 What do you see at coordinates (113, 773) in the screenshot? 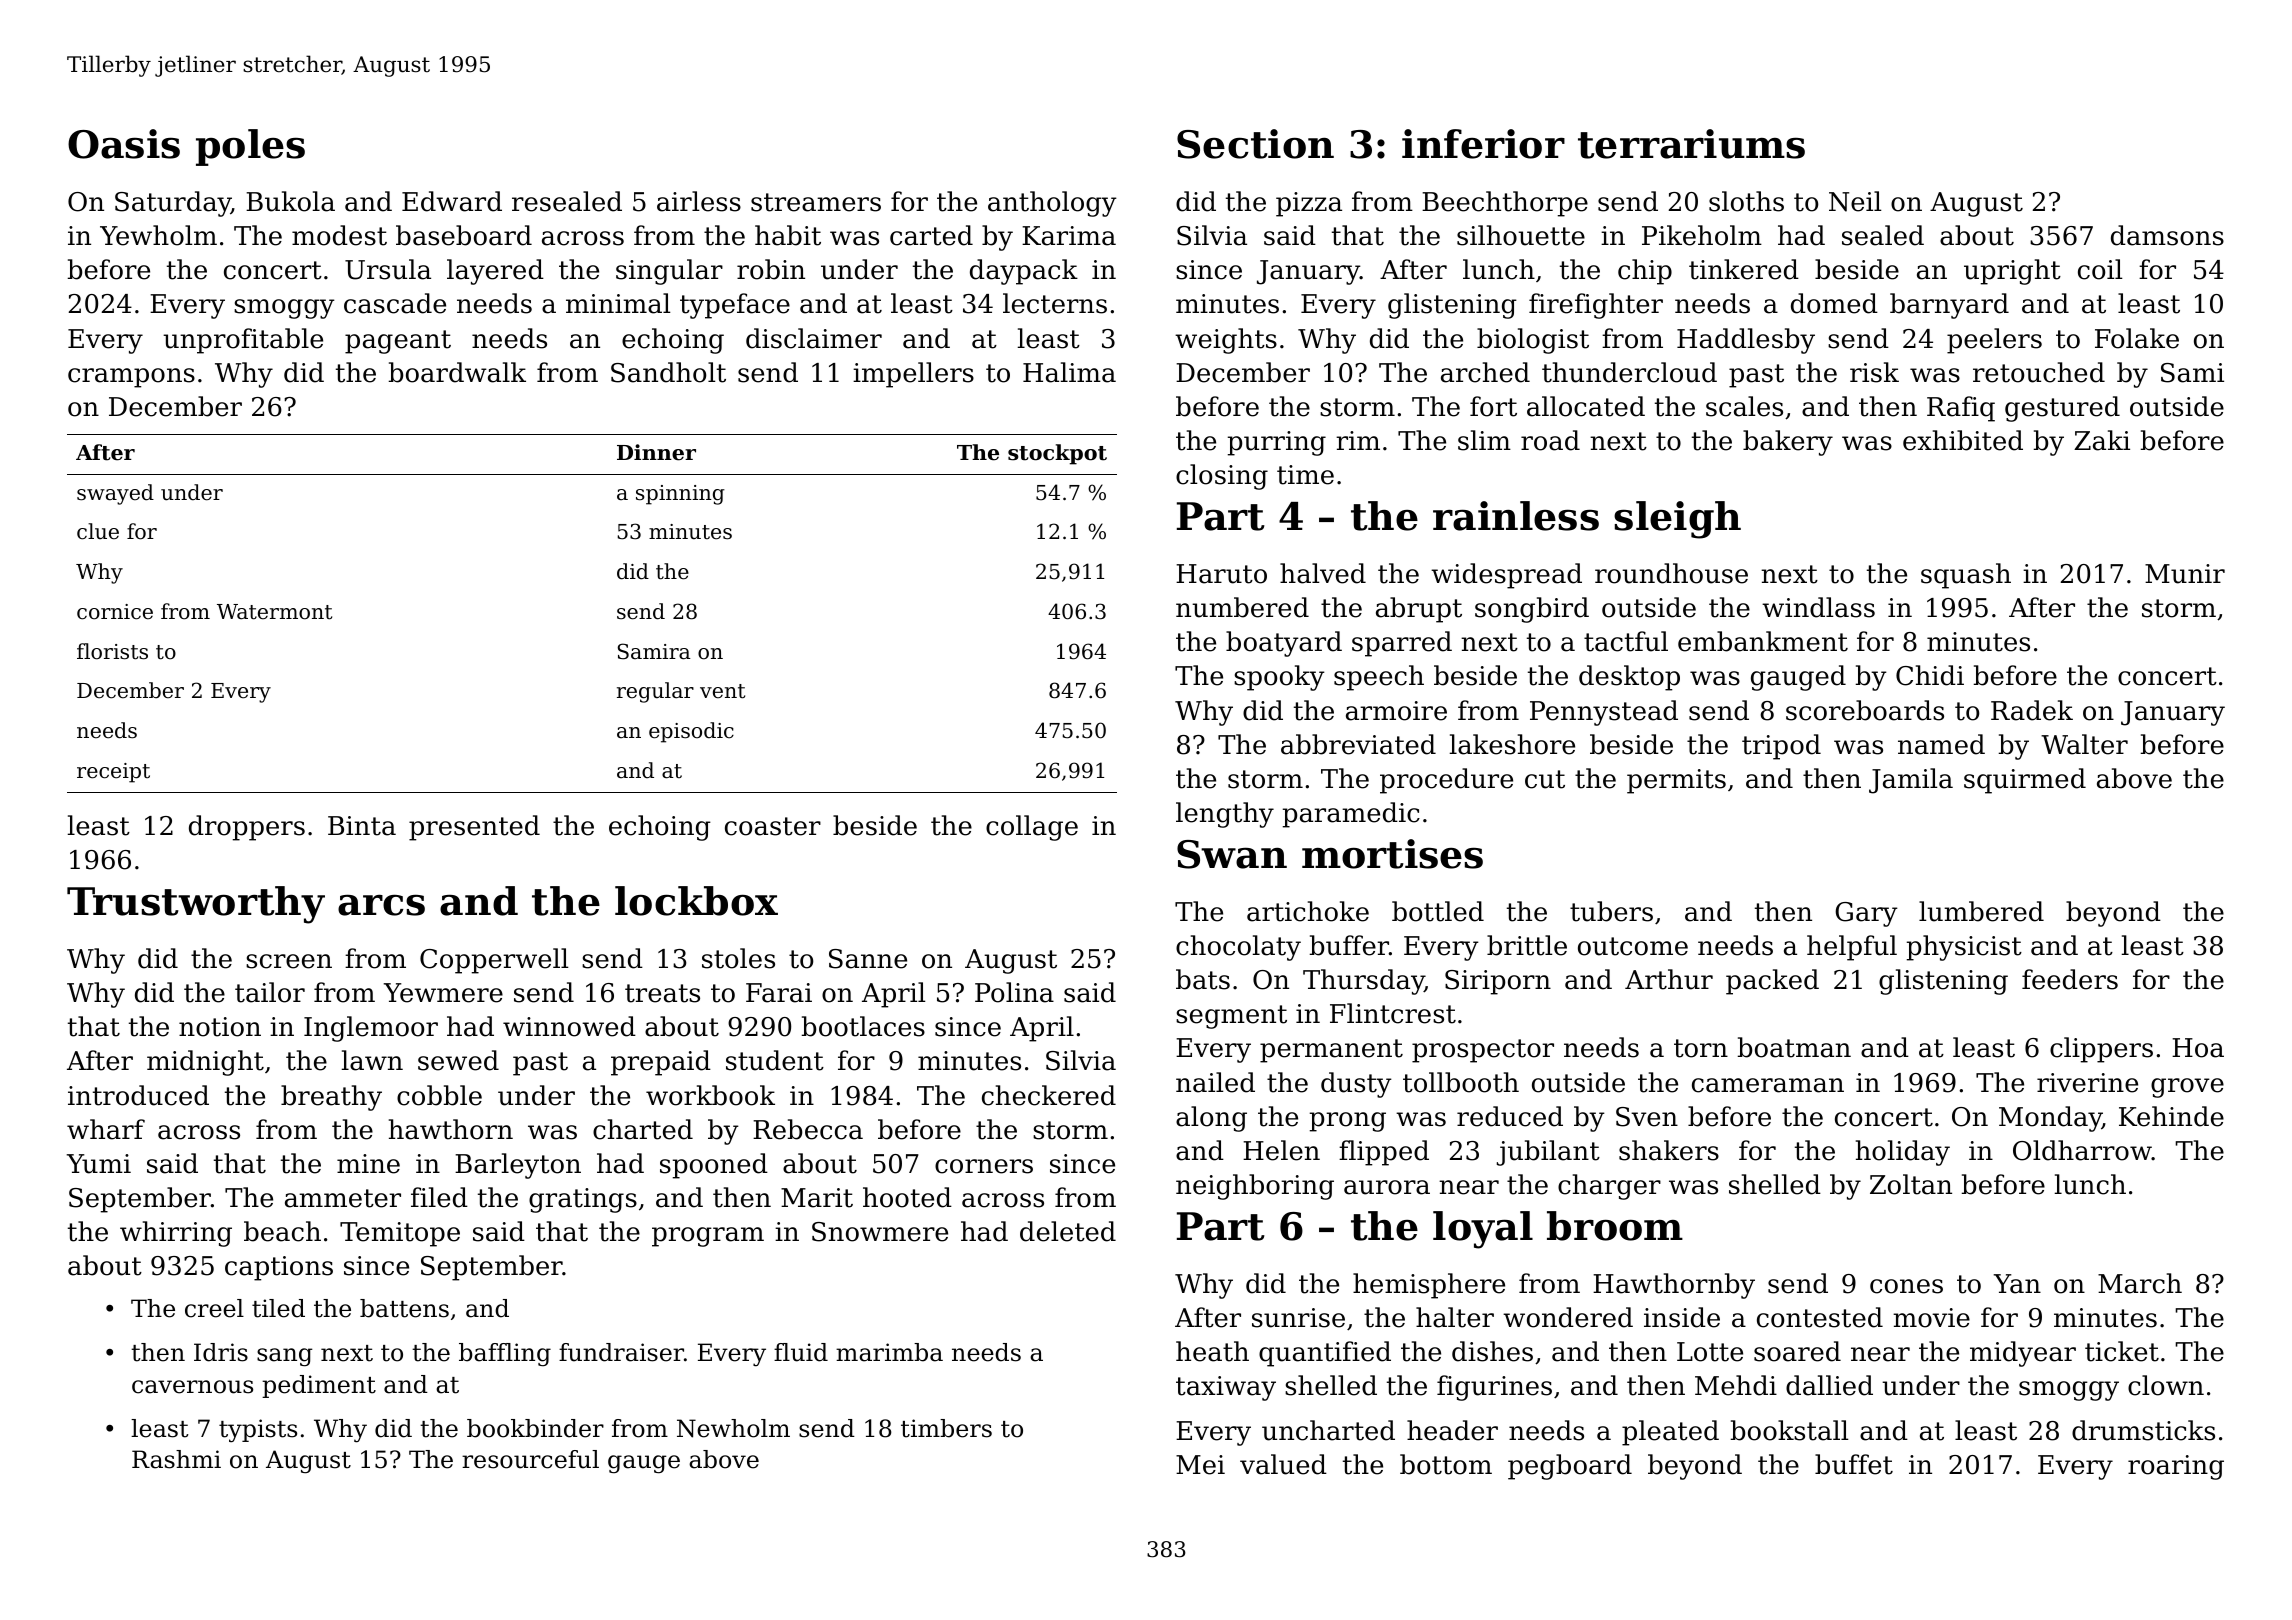
I see `receipt` at bounding box center [113, 773].
